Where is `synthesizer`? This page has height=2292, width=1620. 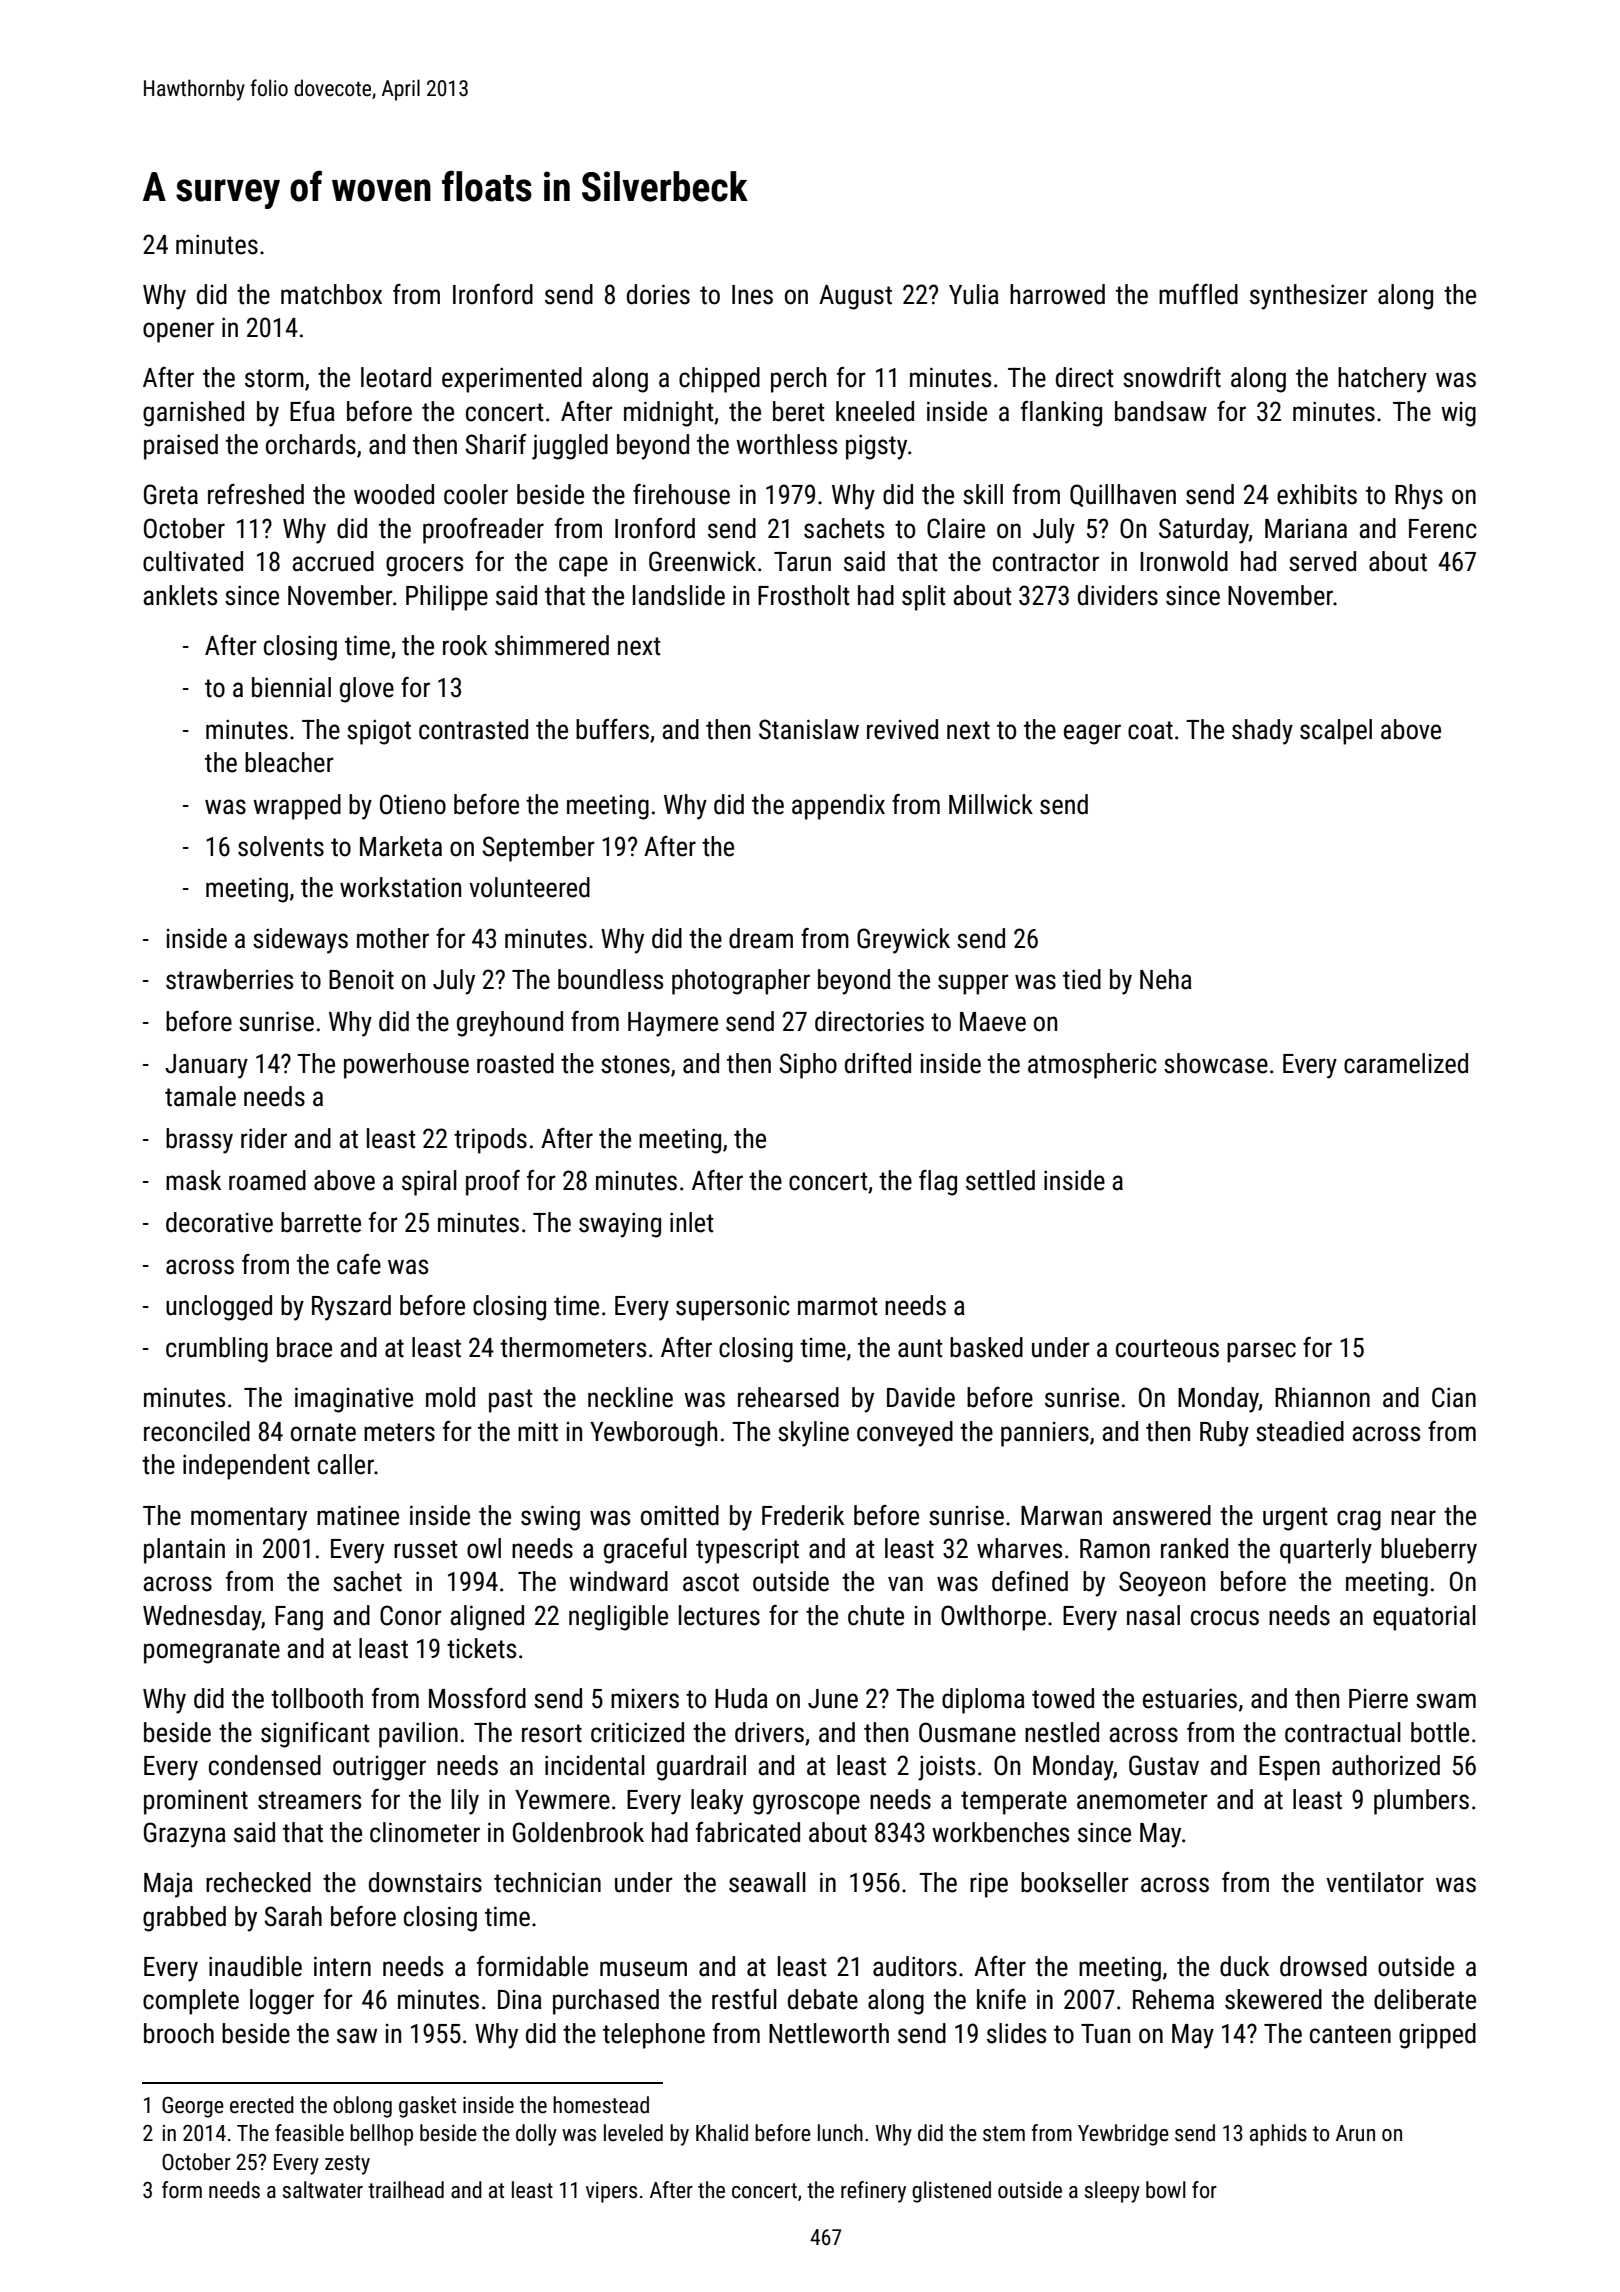 synthesizer is located at coordinates (1309, 297).
